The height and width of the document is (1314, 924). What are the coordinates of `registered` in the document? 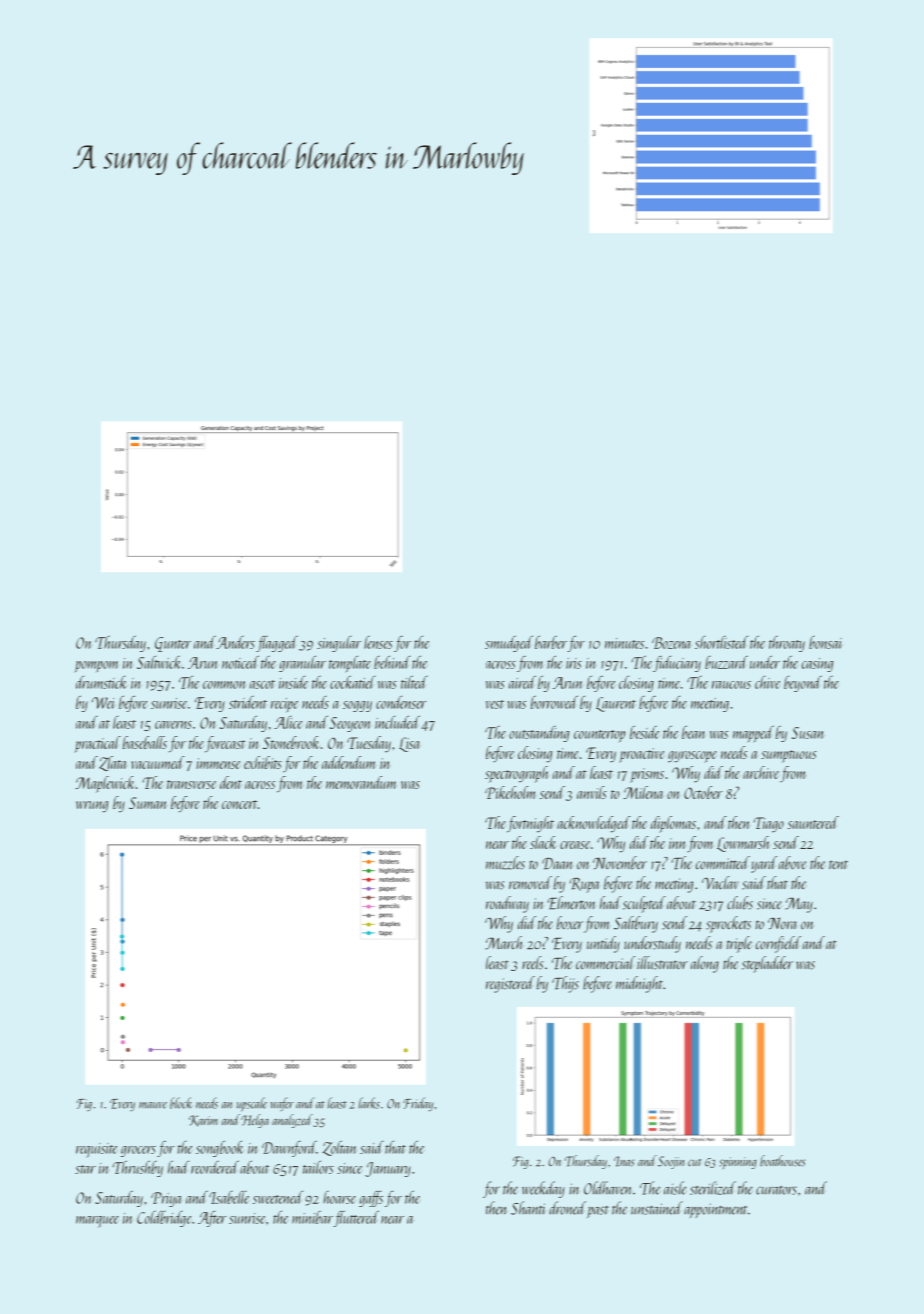 It's located at (510, 984).
